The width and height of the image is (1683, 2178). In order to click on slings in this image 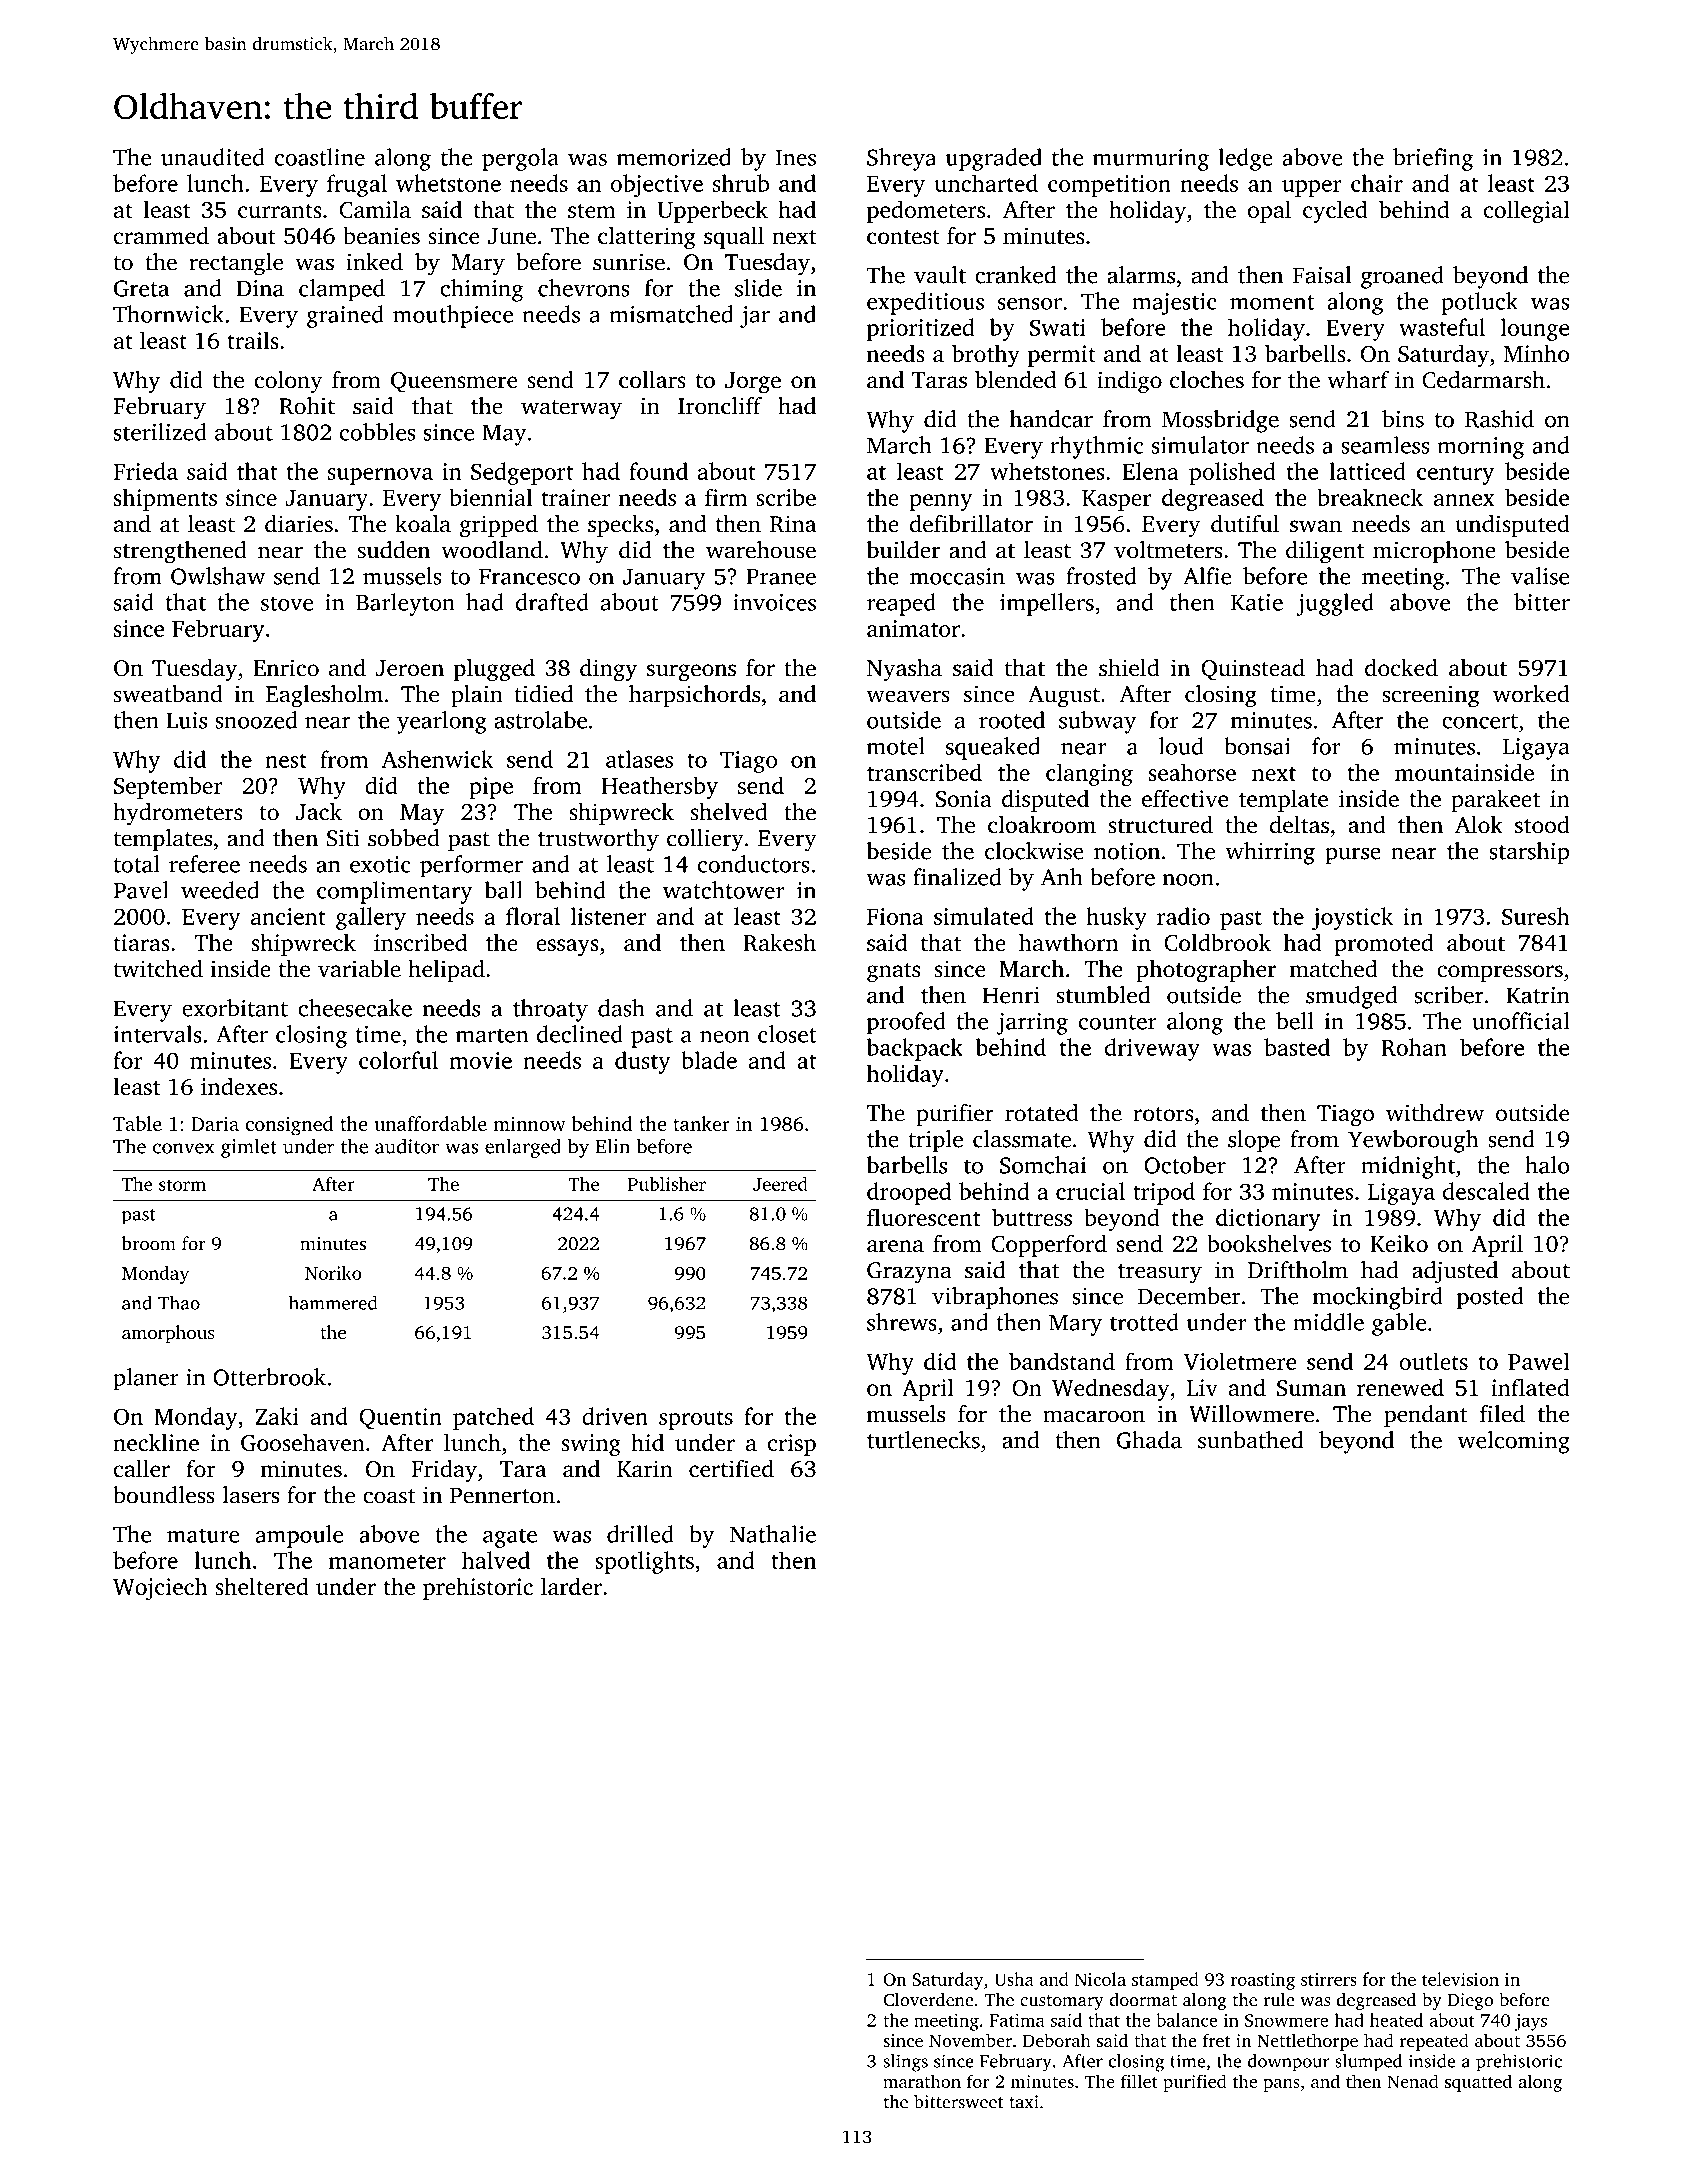, I will do `click(905, 2063)`.
